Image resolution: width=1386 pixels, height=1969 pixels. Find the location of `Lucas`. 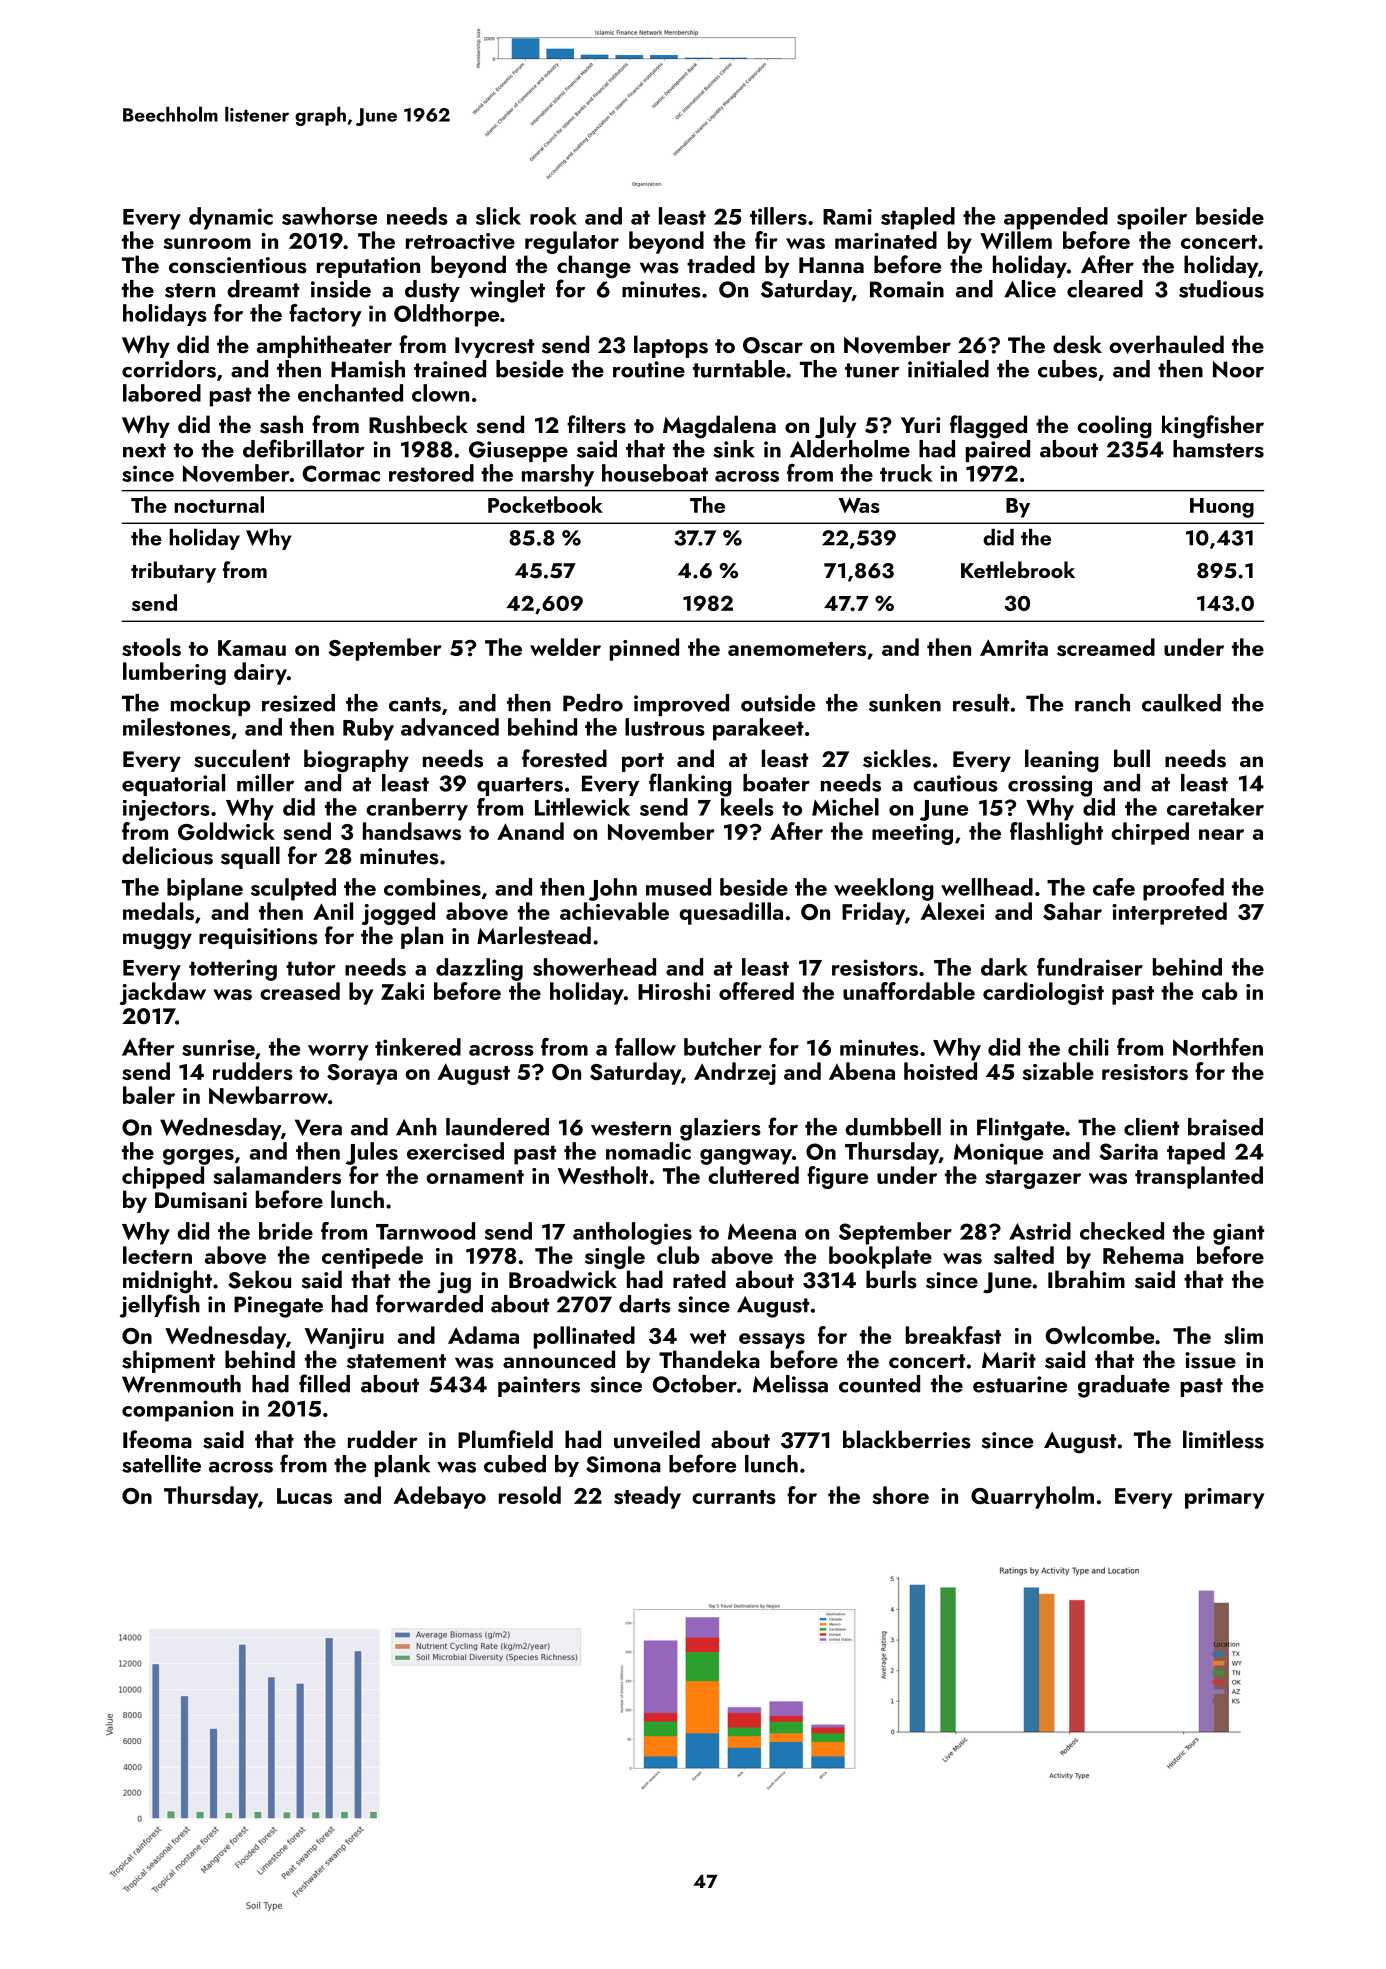

Lucas is located at coordinates (304, 1496).
